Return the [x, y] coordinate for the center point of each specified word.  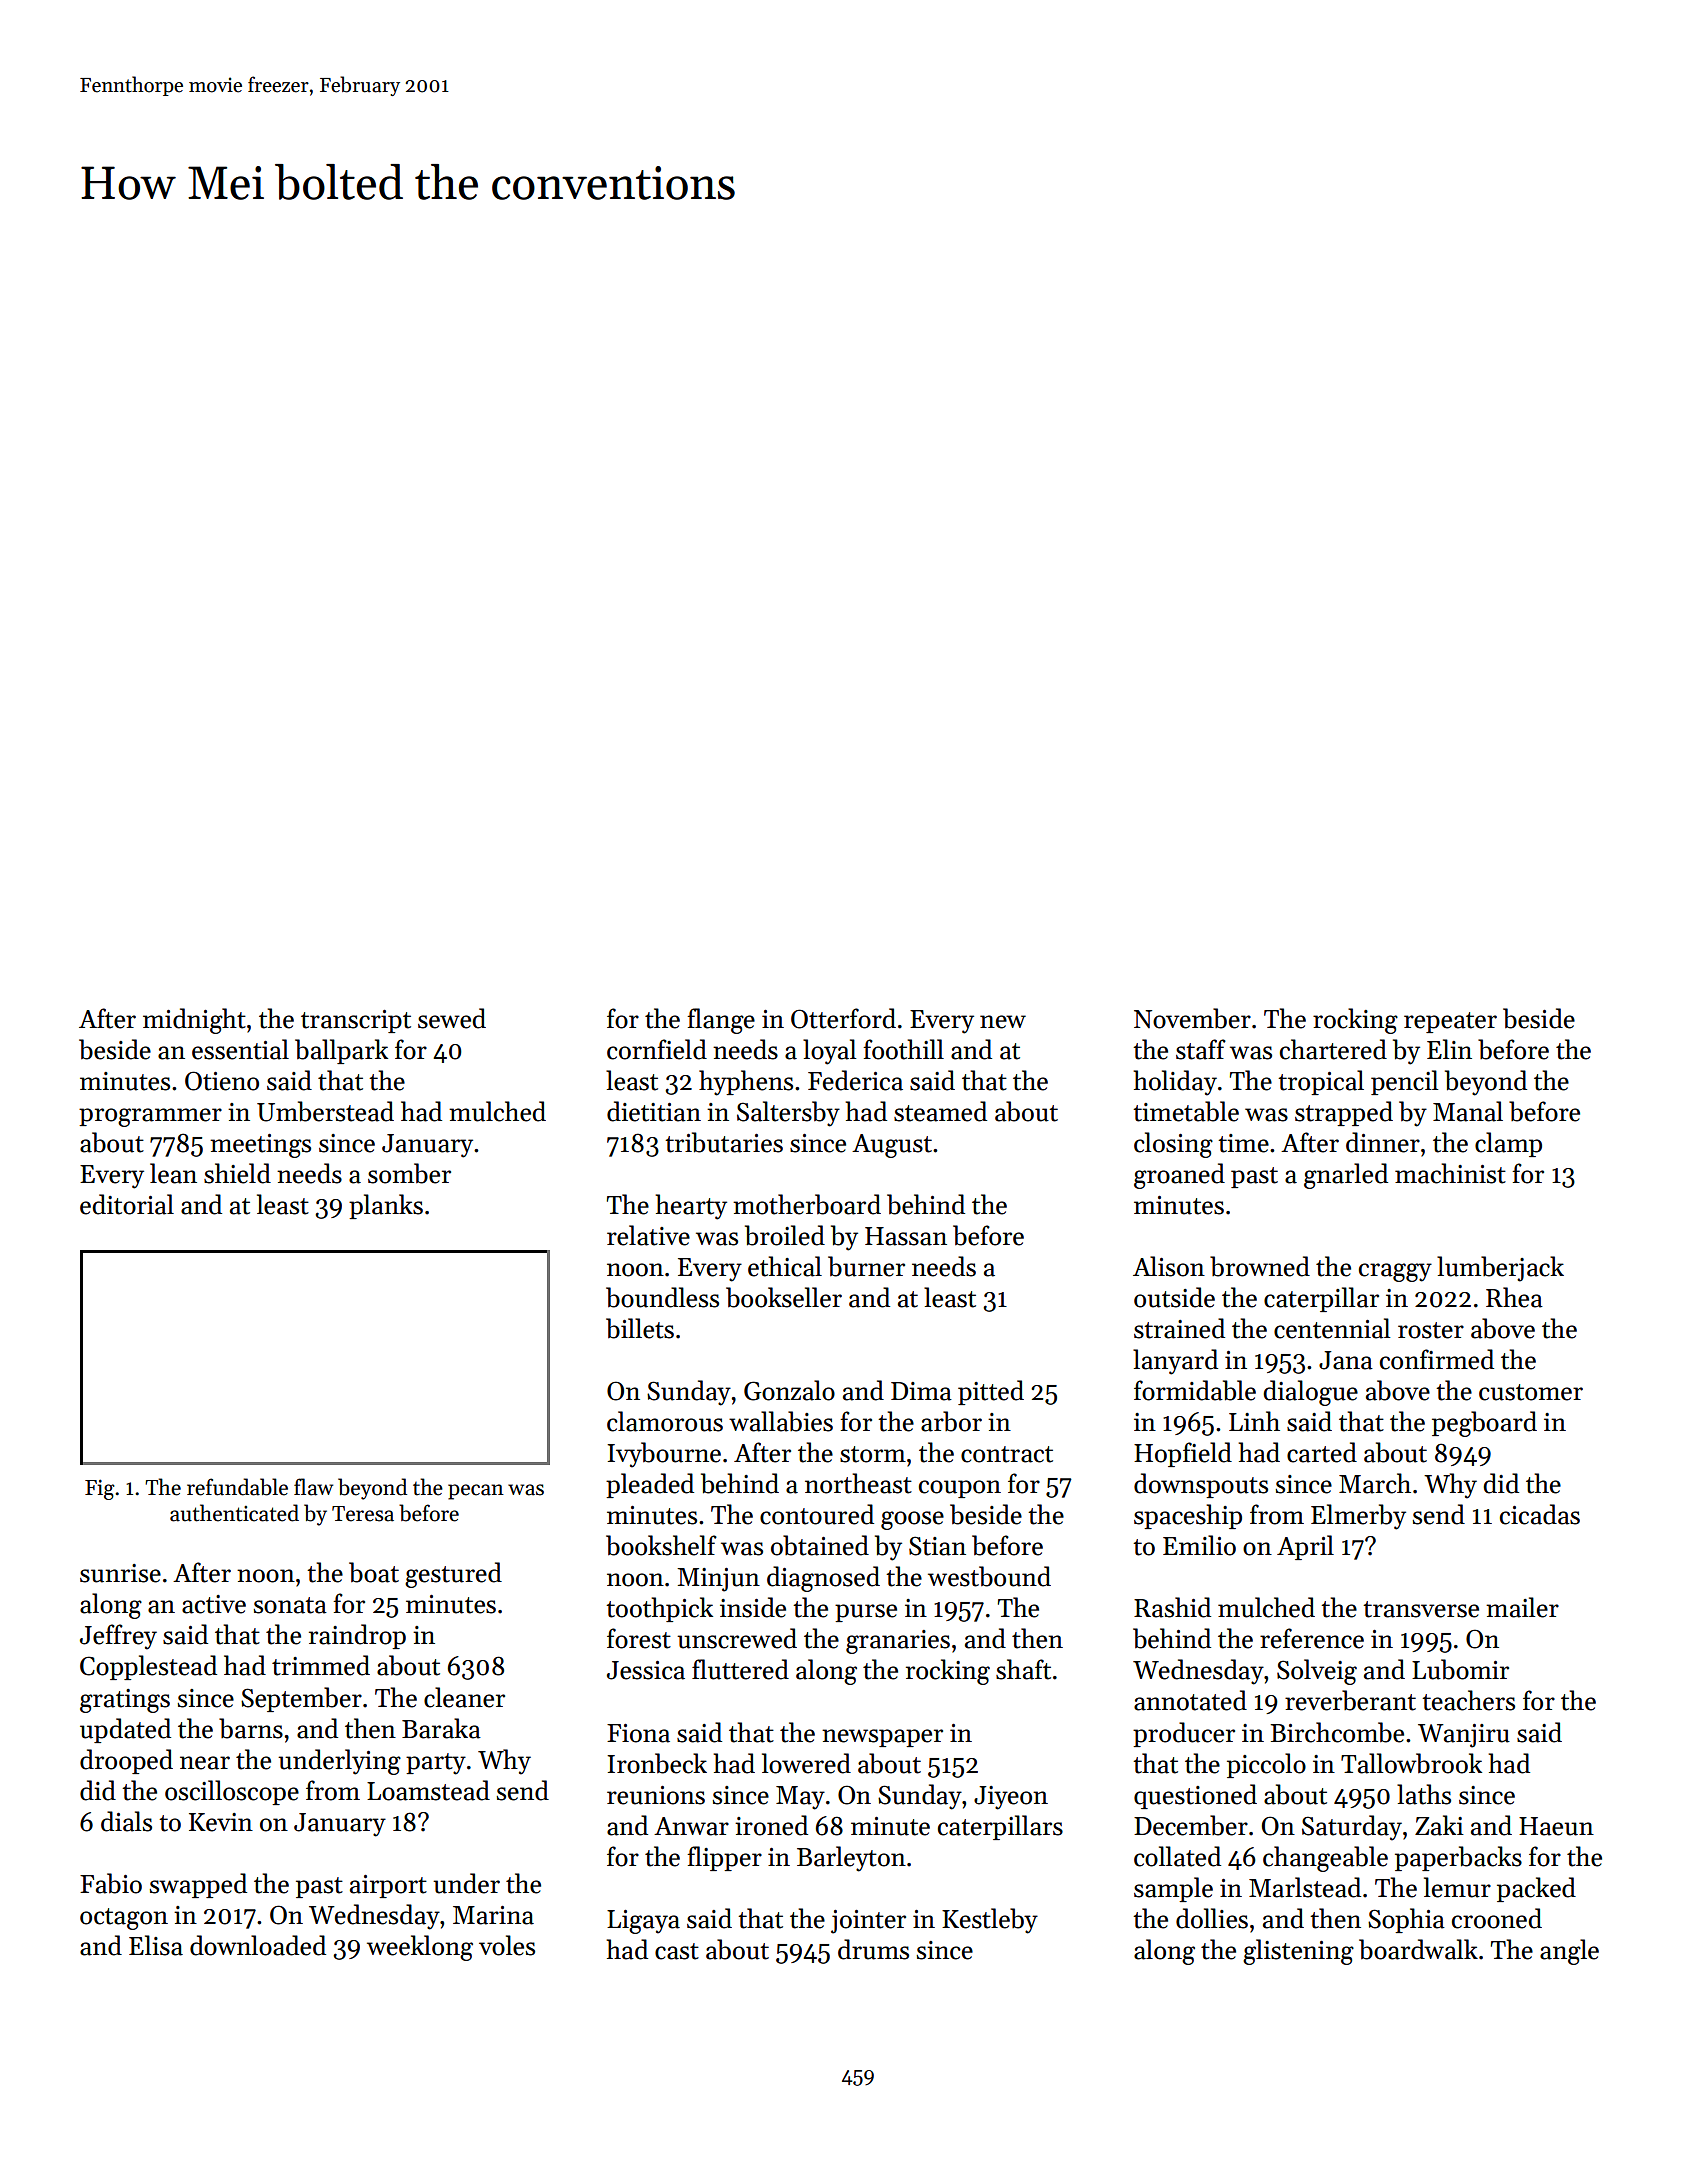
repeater [1450, 1022]
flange [721, 1021]
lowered [806, 1763]
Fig [100, 1489]
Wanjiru [1464, 1736]
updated [125, 1730]
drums [873, 1949]
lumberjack [1500, 1269]
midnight [194, 1021]
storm [873, 1454]
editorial [127, 1204]
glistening [1298, 1952]
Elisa [156, 1945]
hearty [691, 1207]
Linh [1254, 1421]
